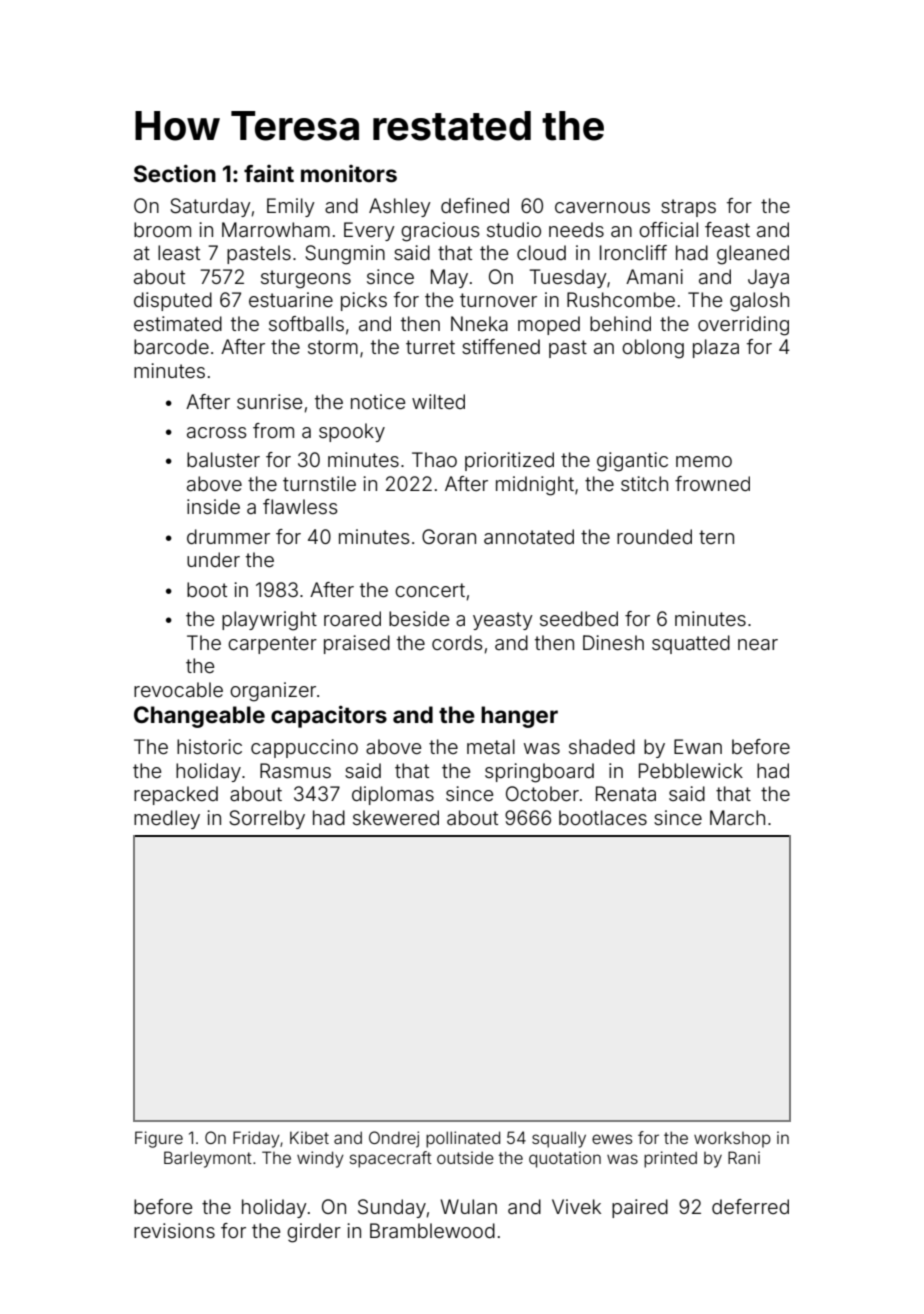 This screenshot has height=1314, width=924. Describe the element at coordinates (644, 483) in the screenshot. I see `stitch` at that location.
